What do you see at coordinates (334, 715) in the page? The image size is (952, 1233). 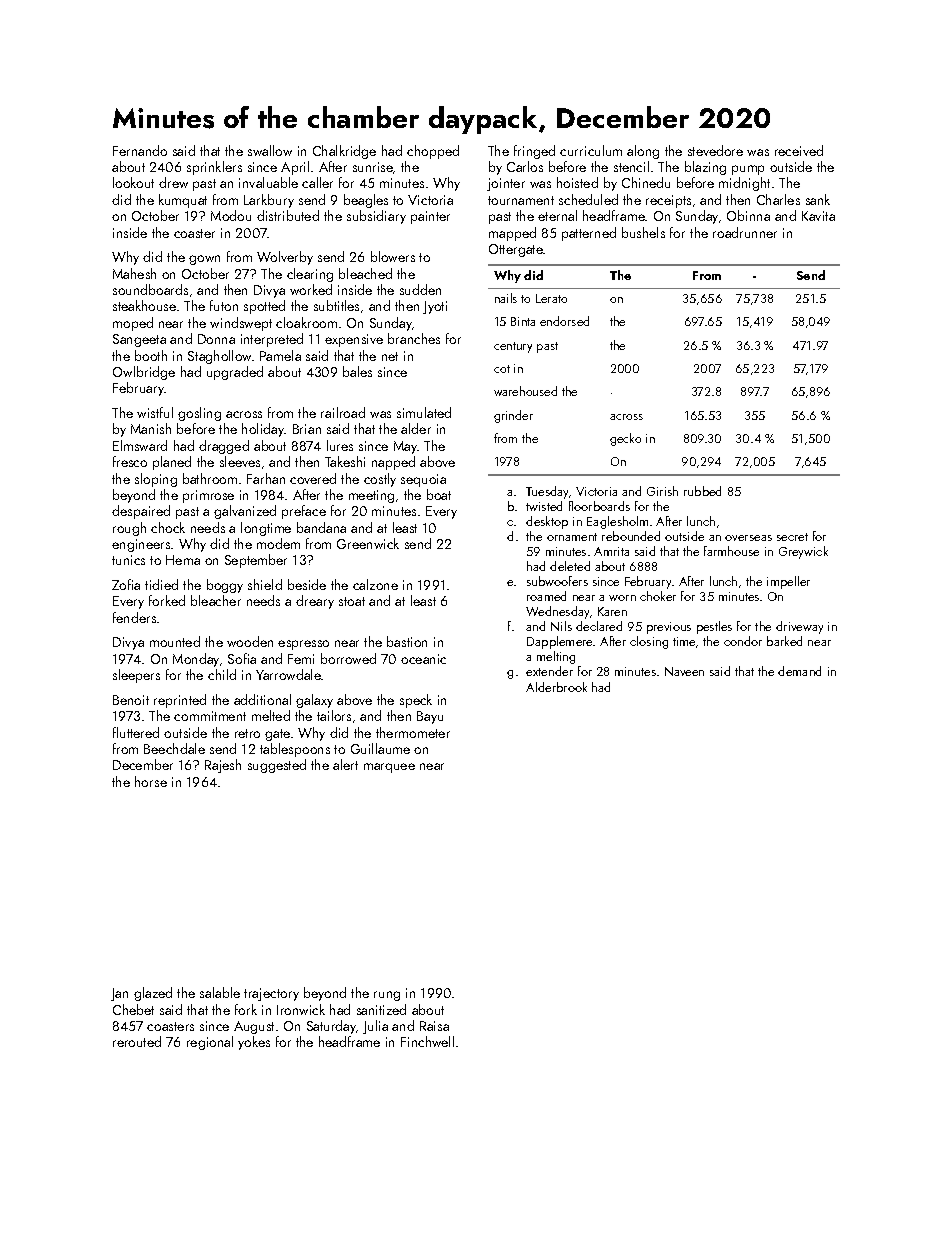 I see `tailors` at bounding box center [334, 715].
